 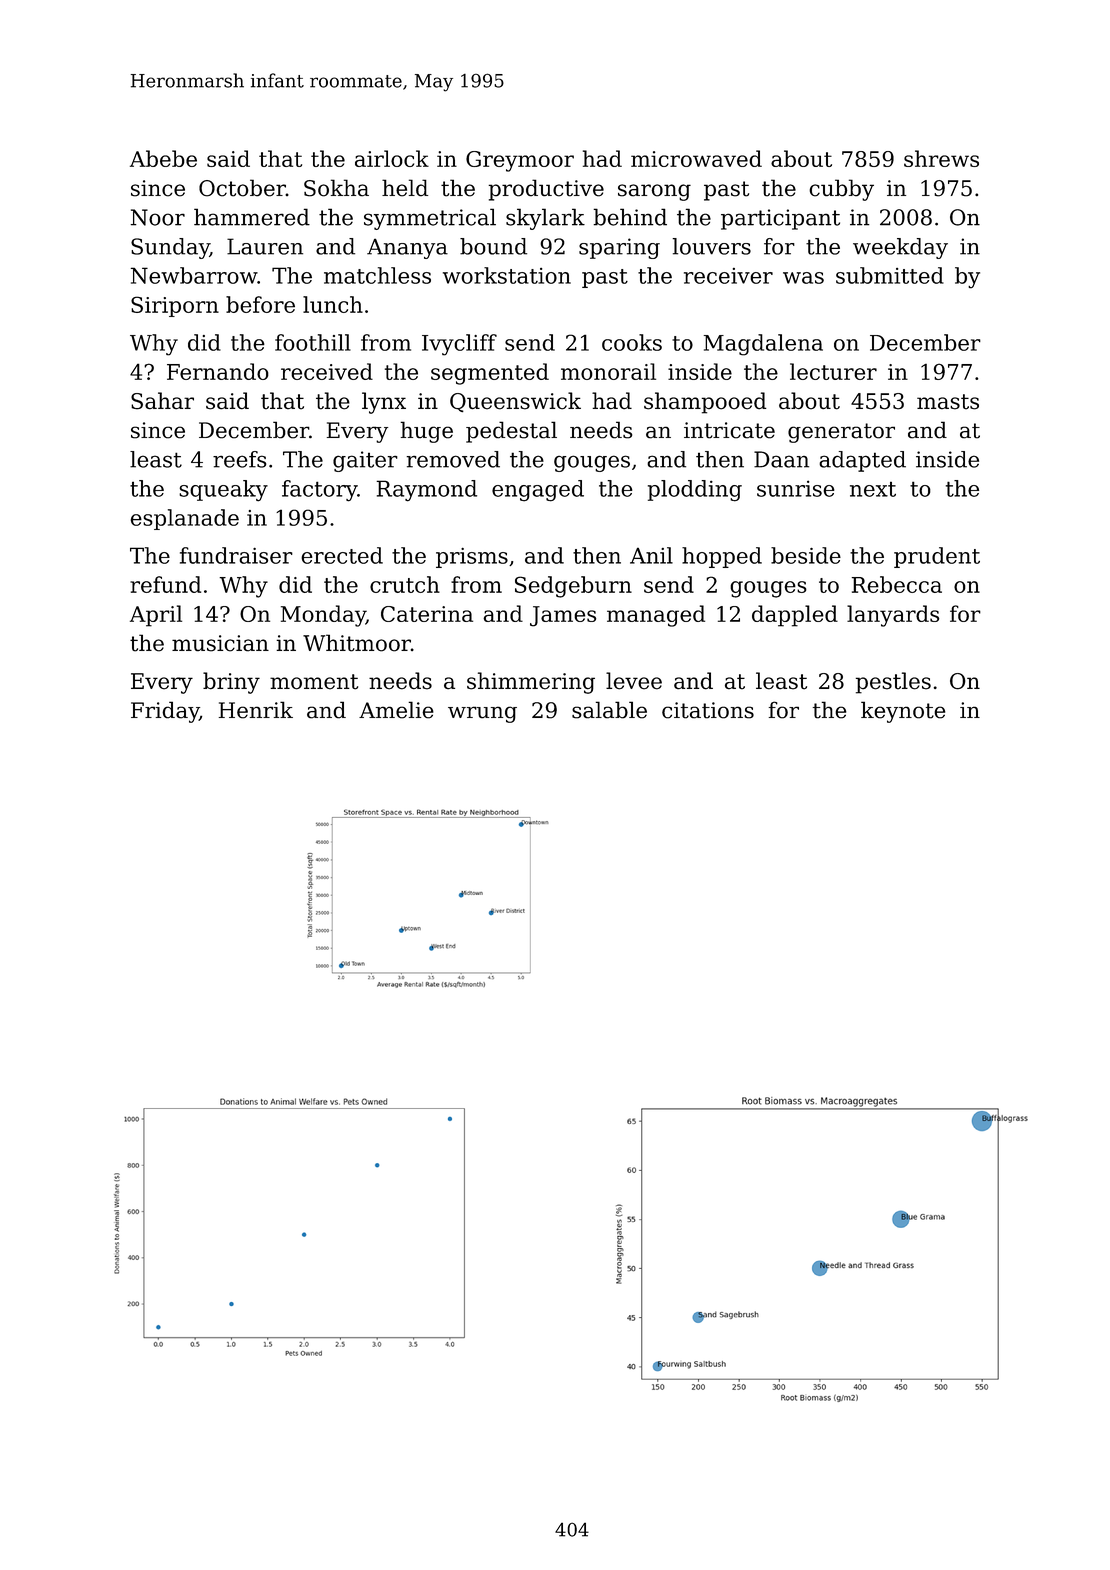 I want to click on shimmering, so click(x=531, y=683).
